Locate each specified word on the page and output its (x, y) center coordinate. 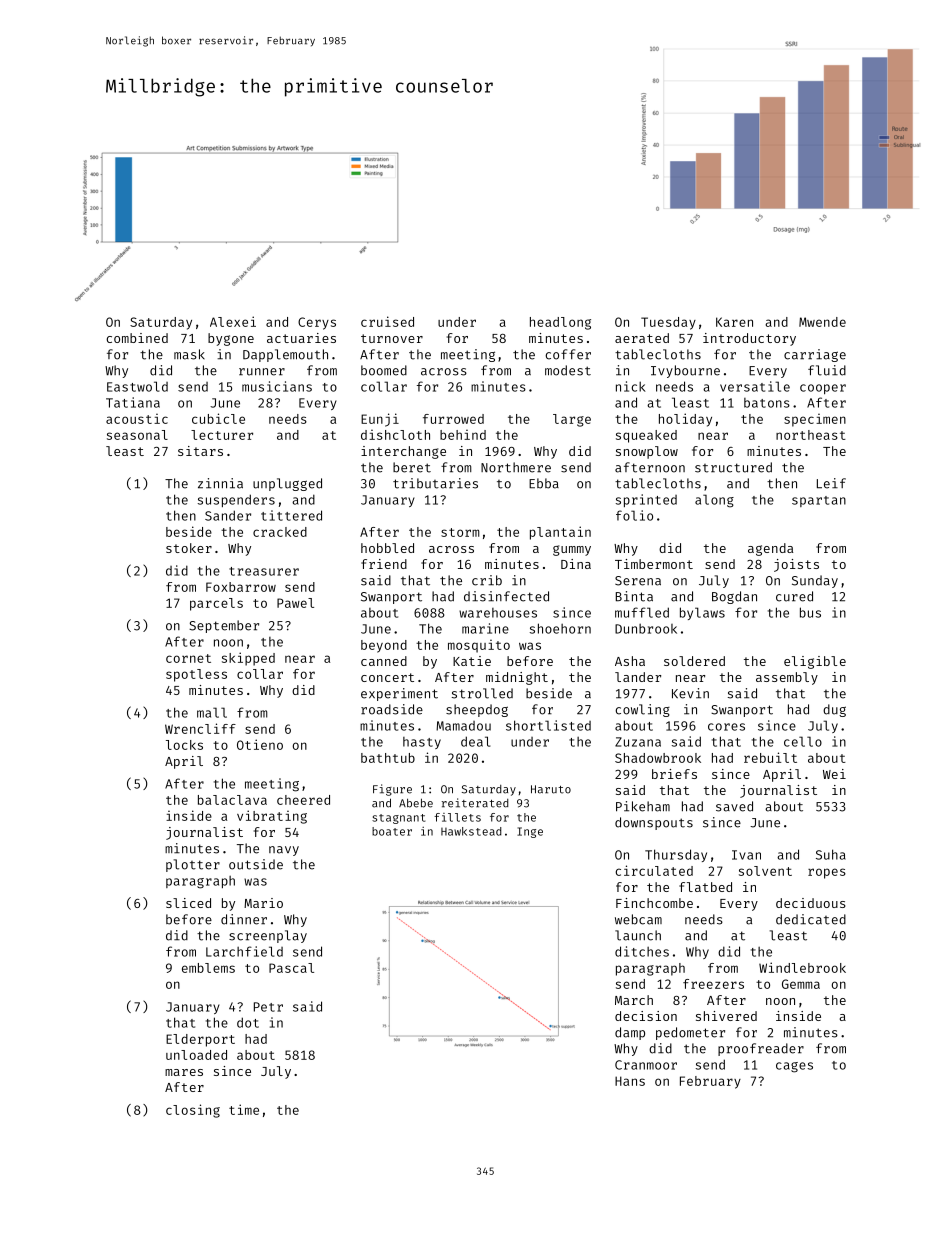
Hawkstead (471, 831)
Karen (734, 322)
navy (284, 851)
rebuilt (770, 757)
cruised (387, 321)
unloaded (196, 1055)
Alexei (233, 321)
